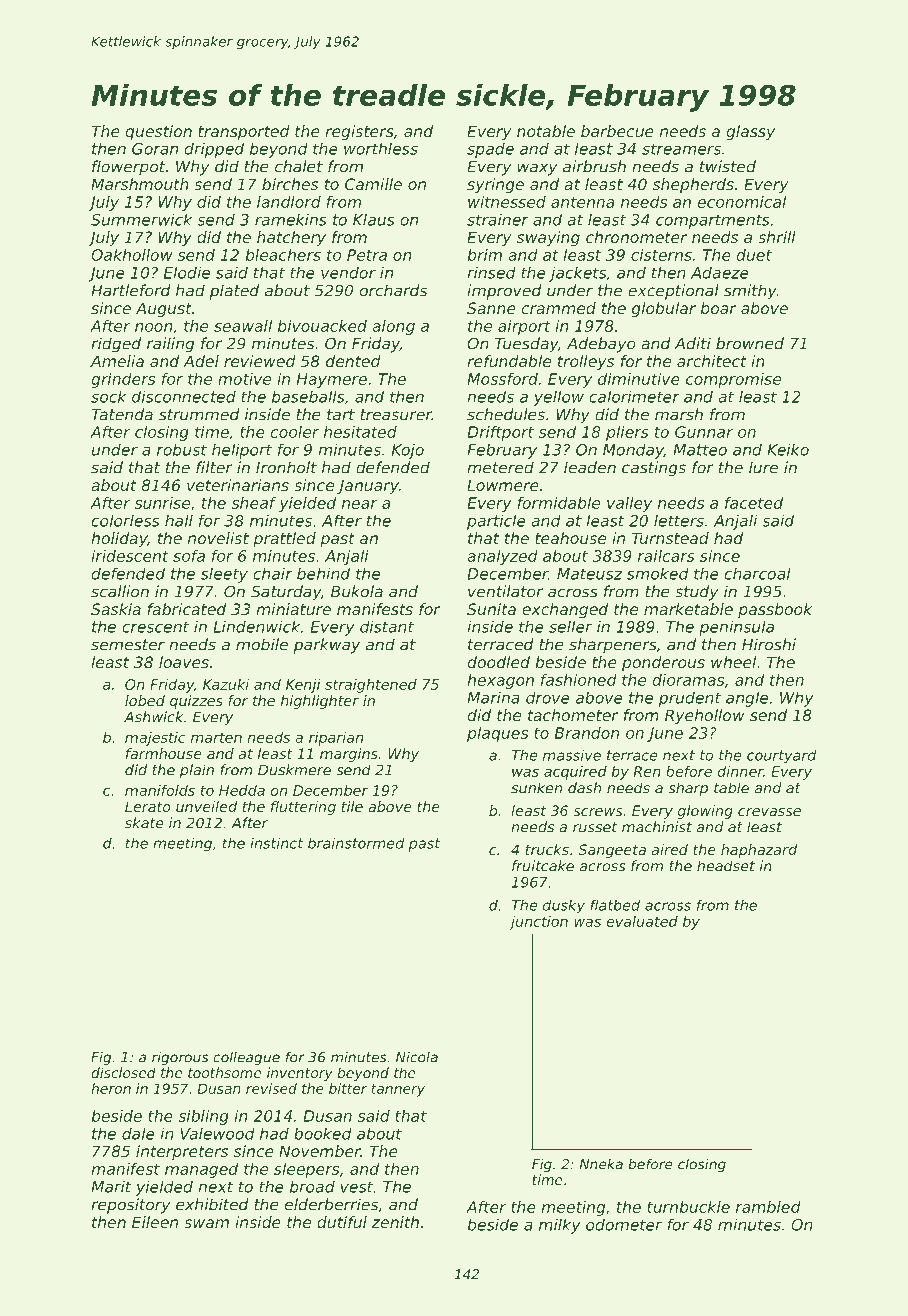  Describe the element at coordinates (408, 451) in the document. I see `Kojo` at that location.
